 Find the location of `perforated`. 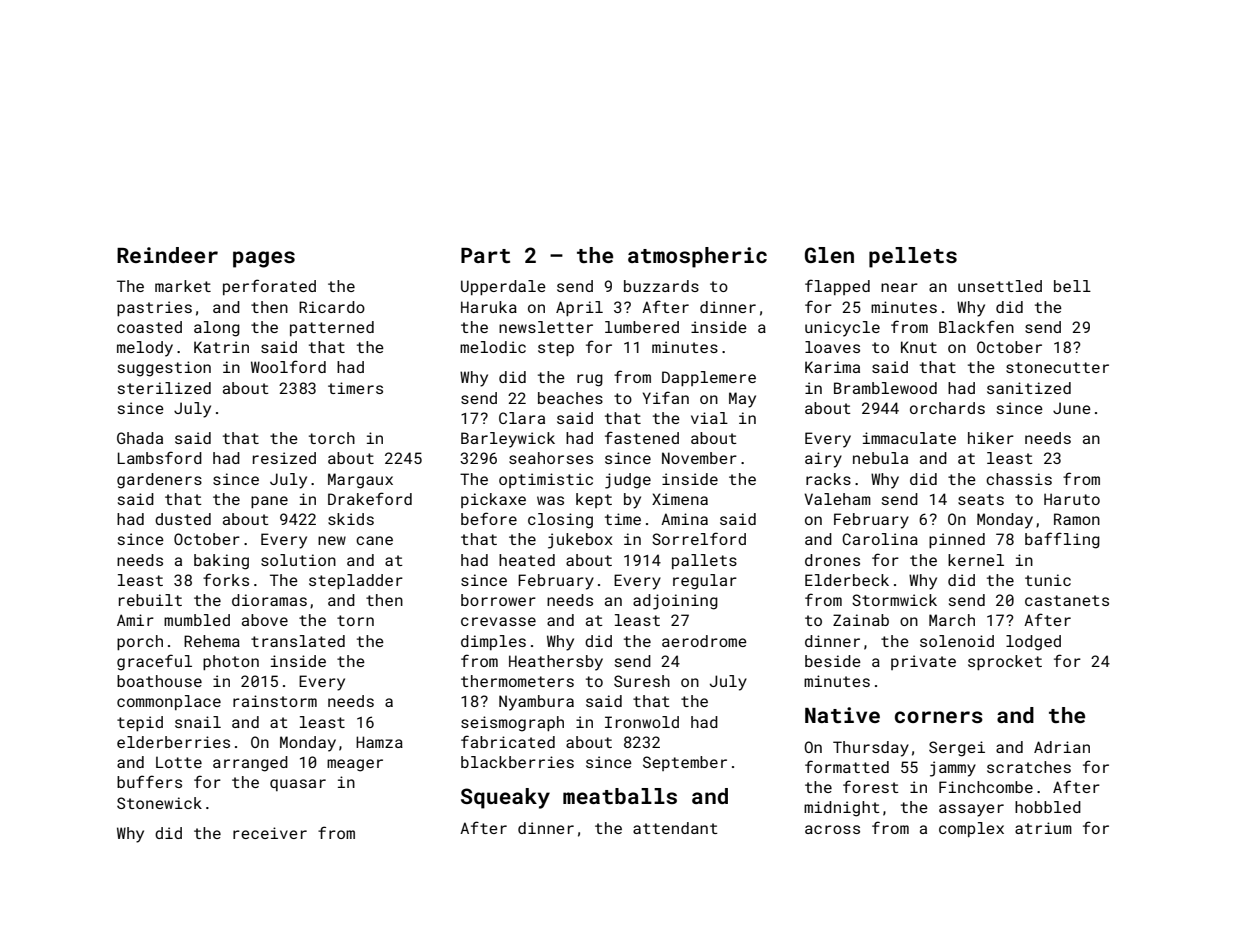

perforated is located at coordinates (269, 287).
